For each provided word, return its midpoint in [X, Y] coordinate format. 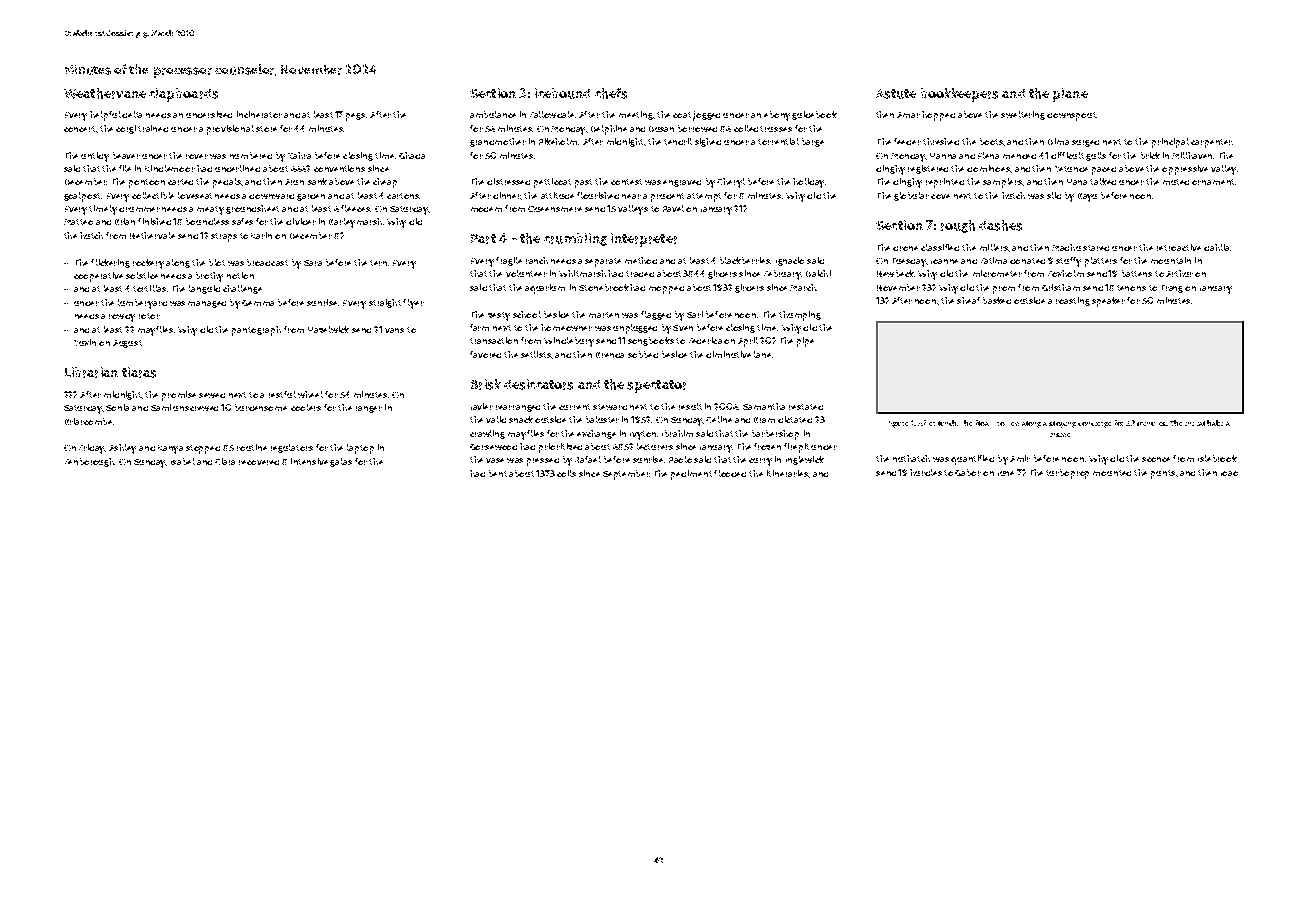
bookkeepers [959, 95]
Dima [1058, 141]
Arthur [1179, 273]
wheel [310, 394]
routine [252, 447]
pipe [805, 342]
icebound [562, 93]
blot [217, 262]
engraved [682, 183]
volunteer [526, 273]
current [574, 407]
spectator [656, 386]
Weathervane [105, 93]
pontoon [147, 183]
